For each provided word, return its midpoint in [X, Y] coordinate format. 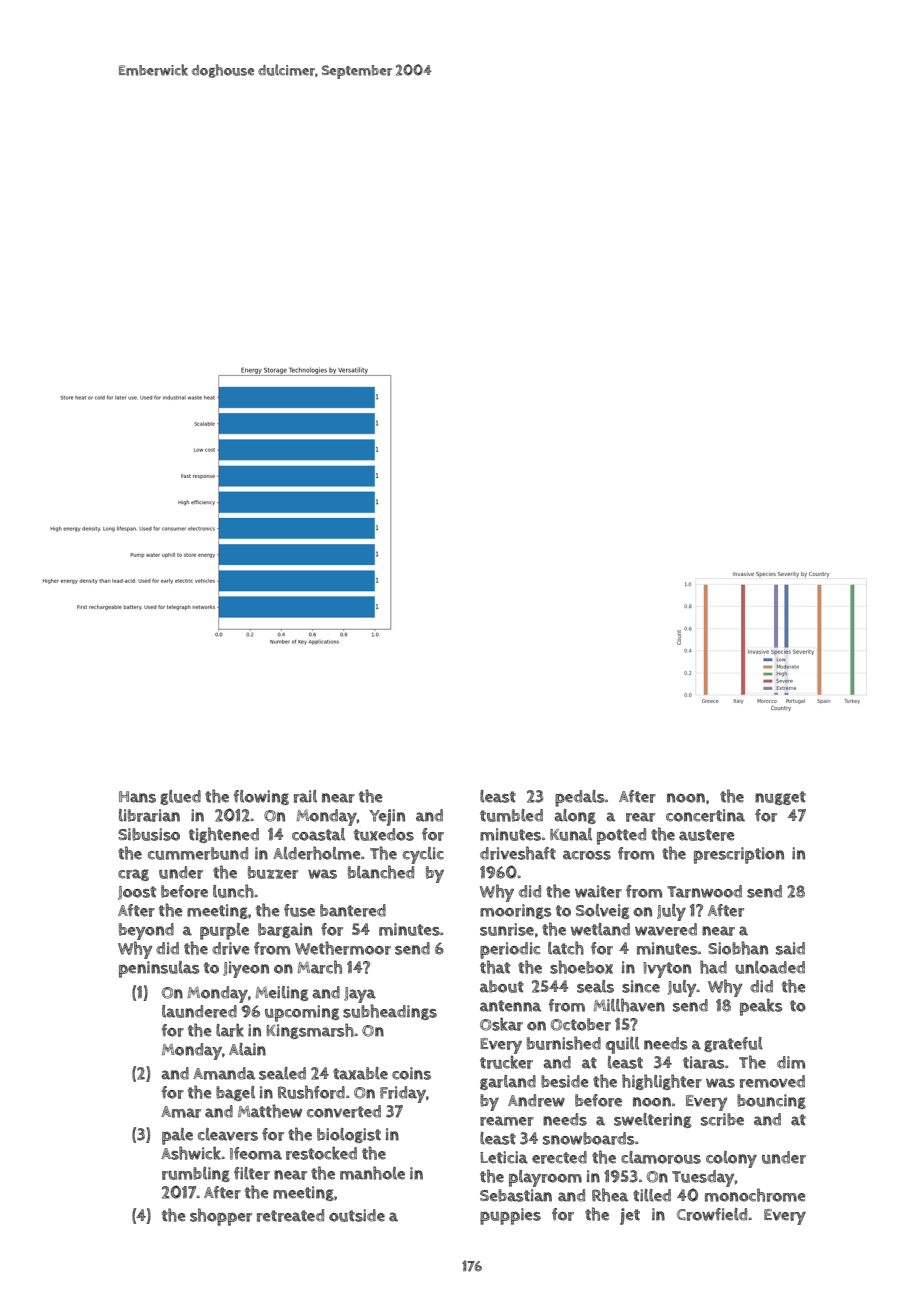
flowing [261, 797]
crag [133, 875]
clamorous [661, 1157]
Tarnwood [704, 891]
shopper [221, 1217]
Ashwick [191, 1153]
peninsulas [159, 969]
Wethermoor [343, 948]
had [713, 967]
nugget [780, 798]
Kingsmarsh [310, 1031]
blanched [381, 872]
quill [622, 1045]
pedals [580, 798]
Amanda [224, 1073]
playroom [545, 1178]
